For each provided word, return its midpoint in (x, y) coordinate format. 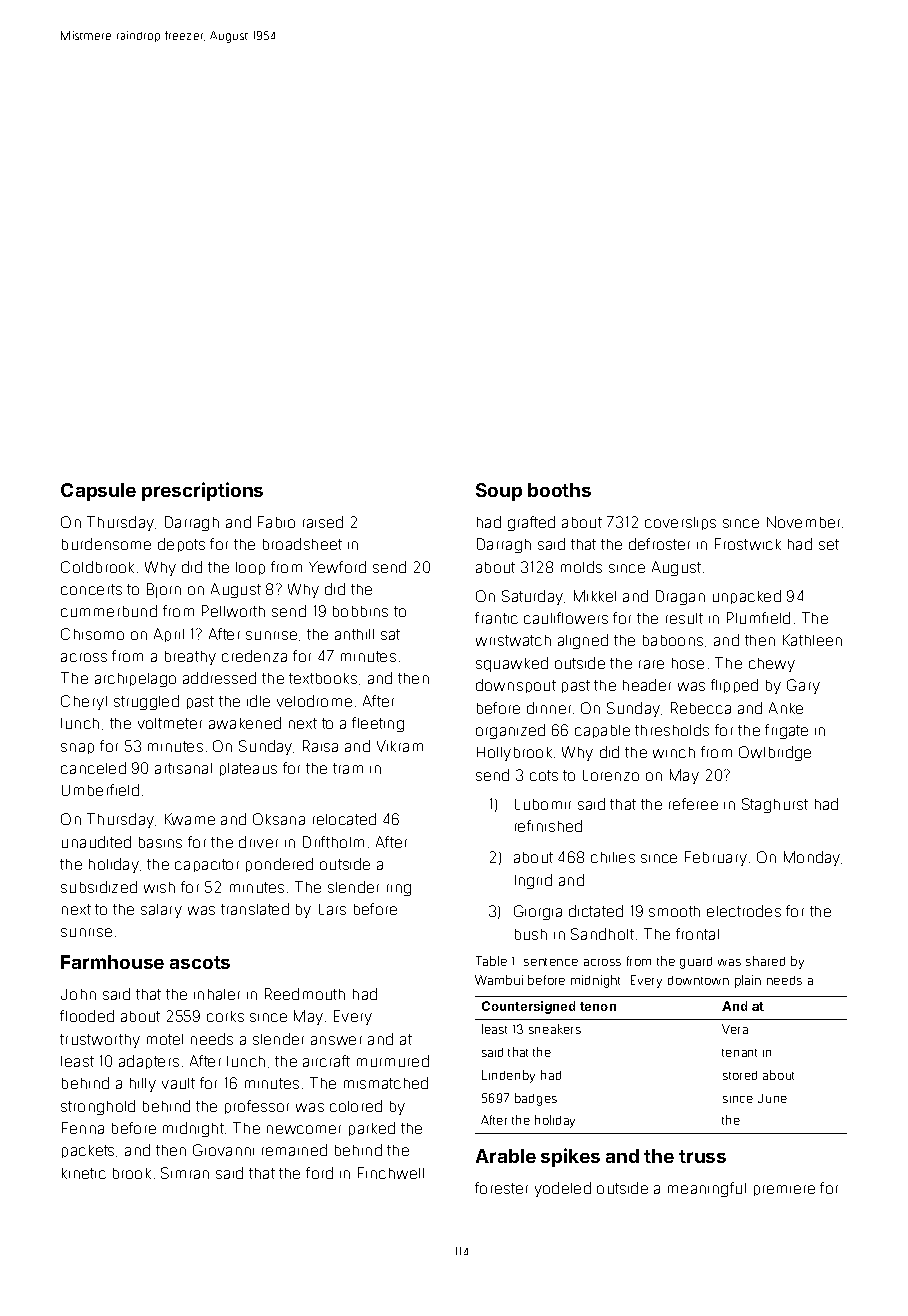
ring (399, 890)
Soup (499, 492)
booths (559, 490)
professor (257, 1107)
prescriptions (202, 491)
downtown (698, 980)
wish (159, 887)
